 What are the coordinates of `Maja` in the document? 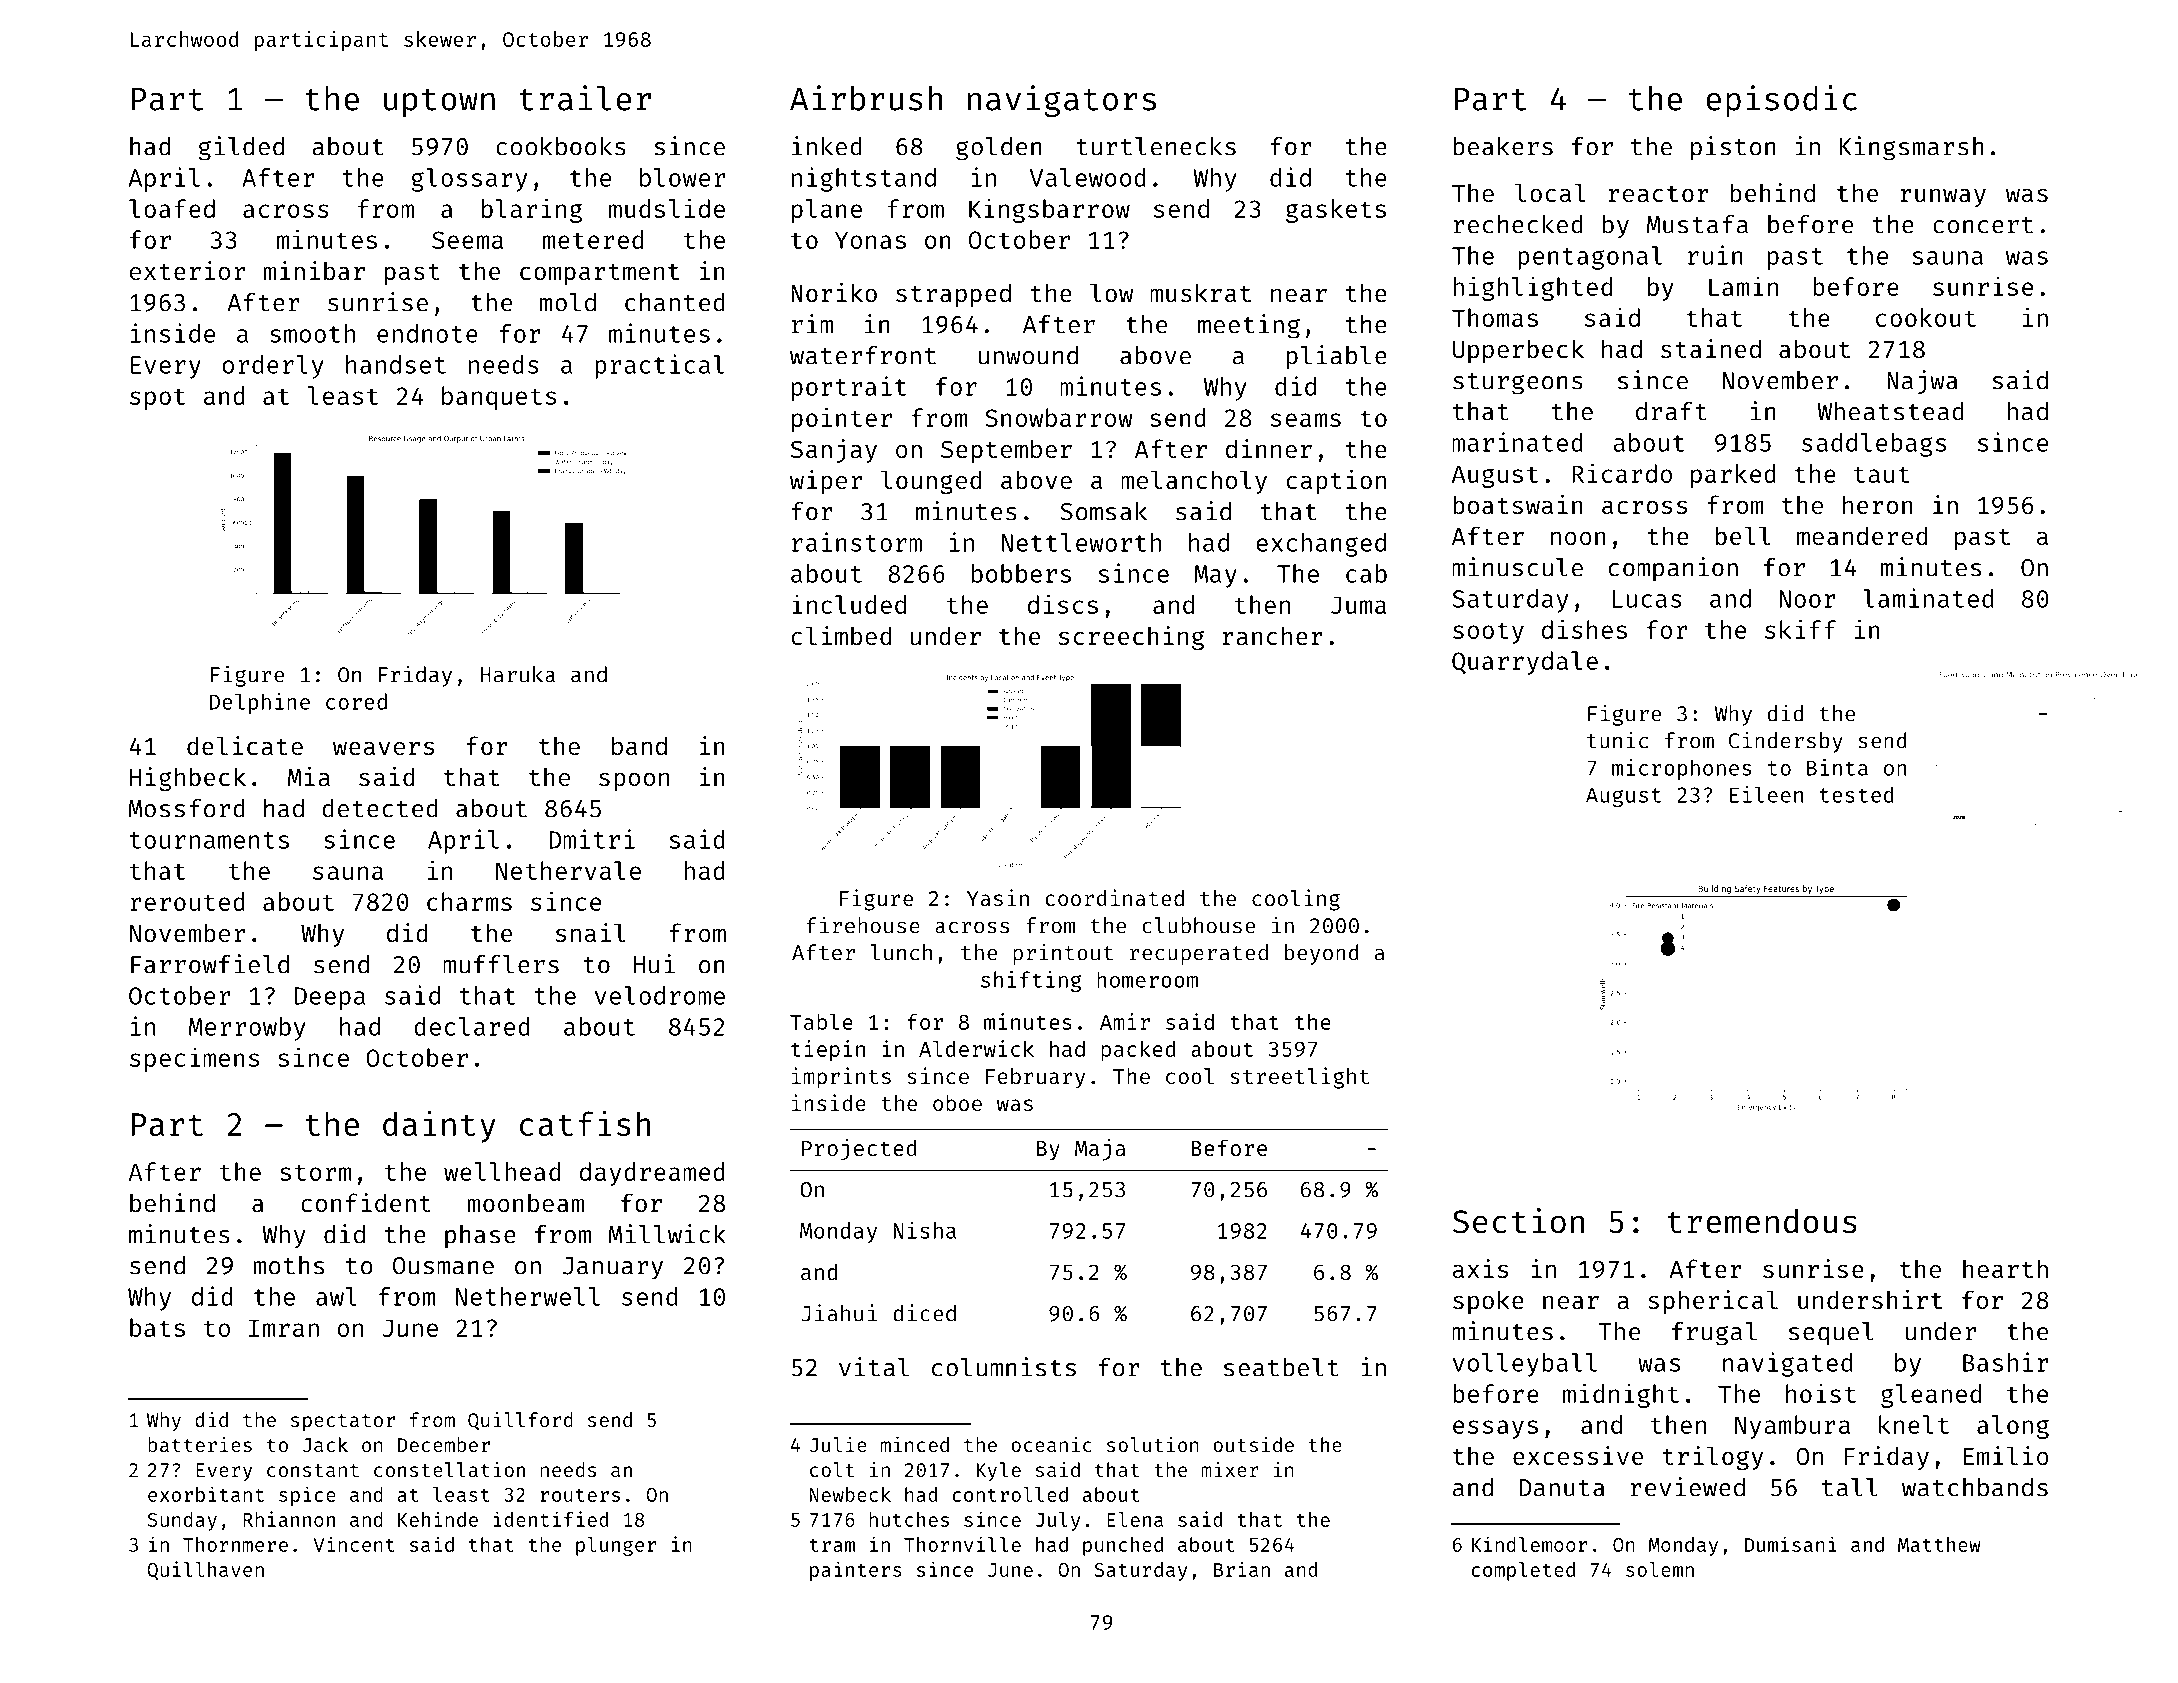 It's located at (1100, 1150).
